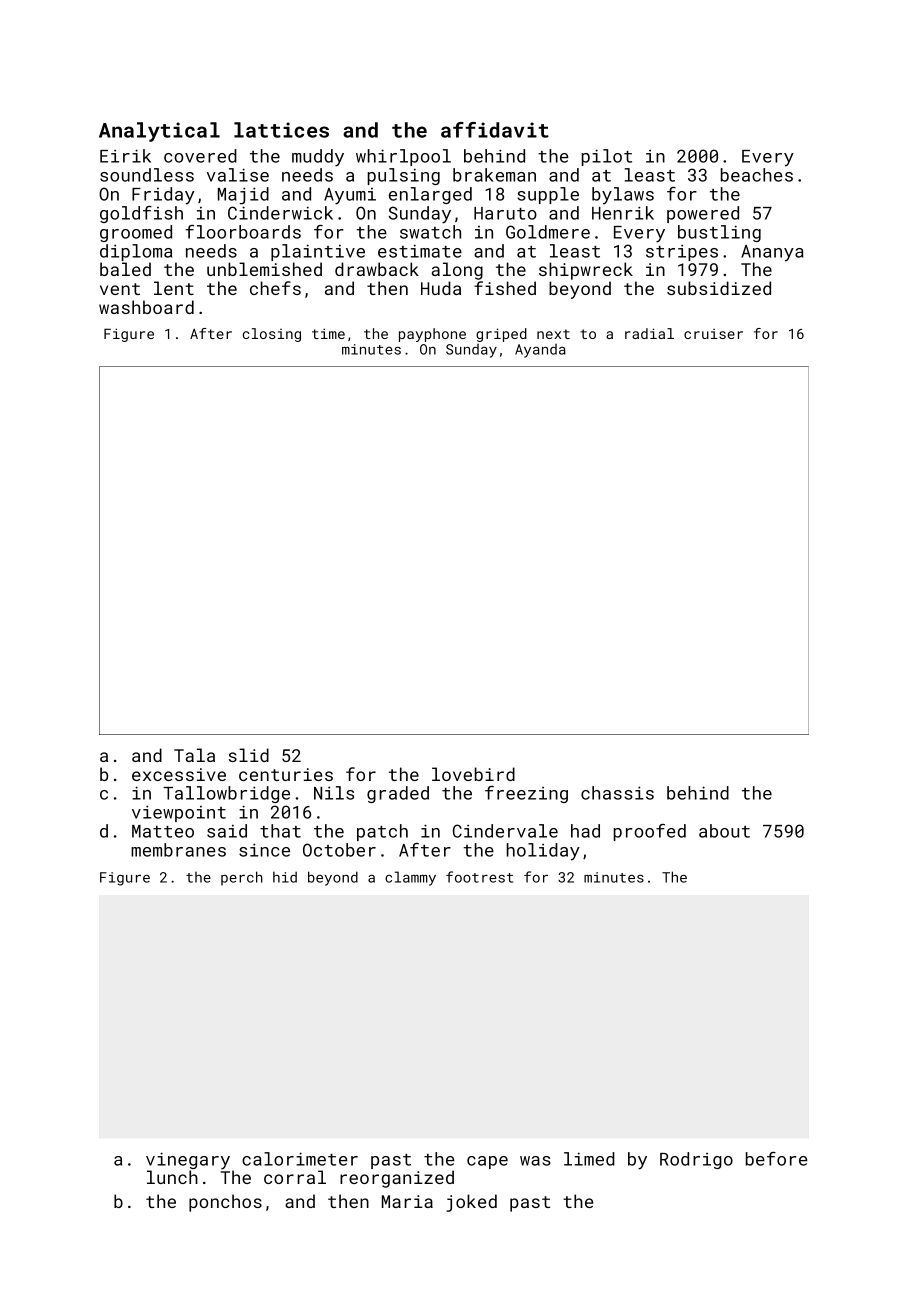  Describe the element at coordinates (194, 755) in the image. I see `Tala` at that location.
